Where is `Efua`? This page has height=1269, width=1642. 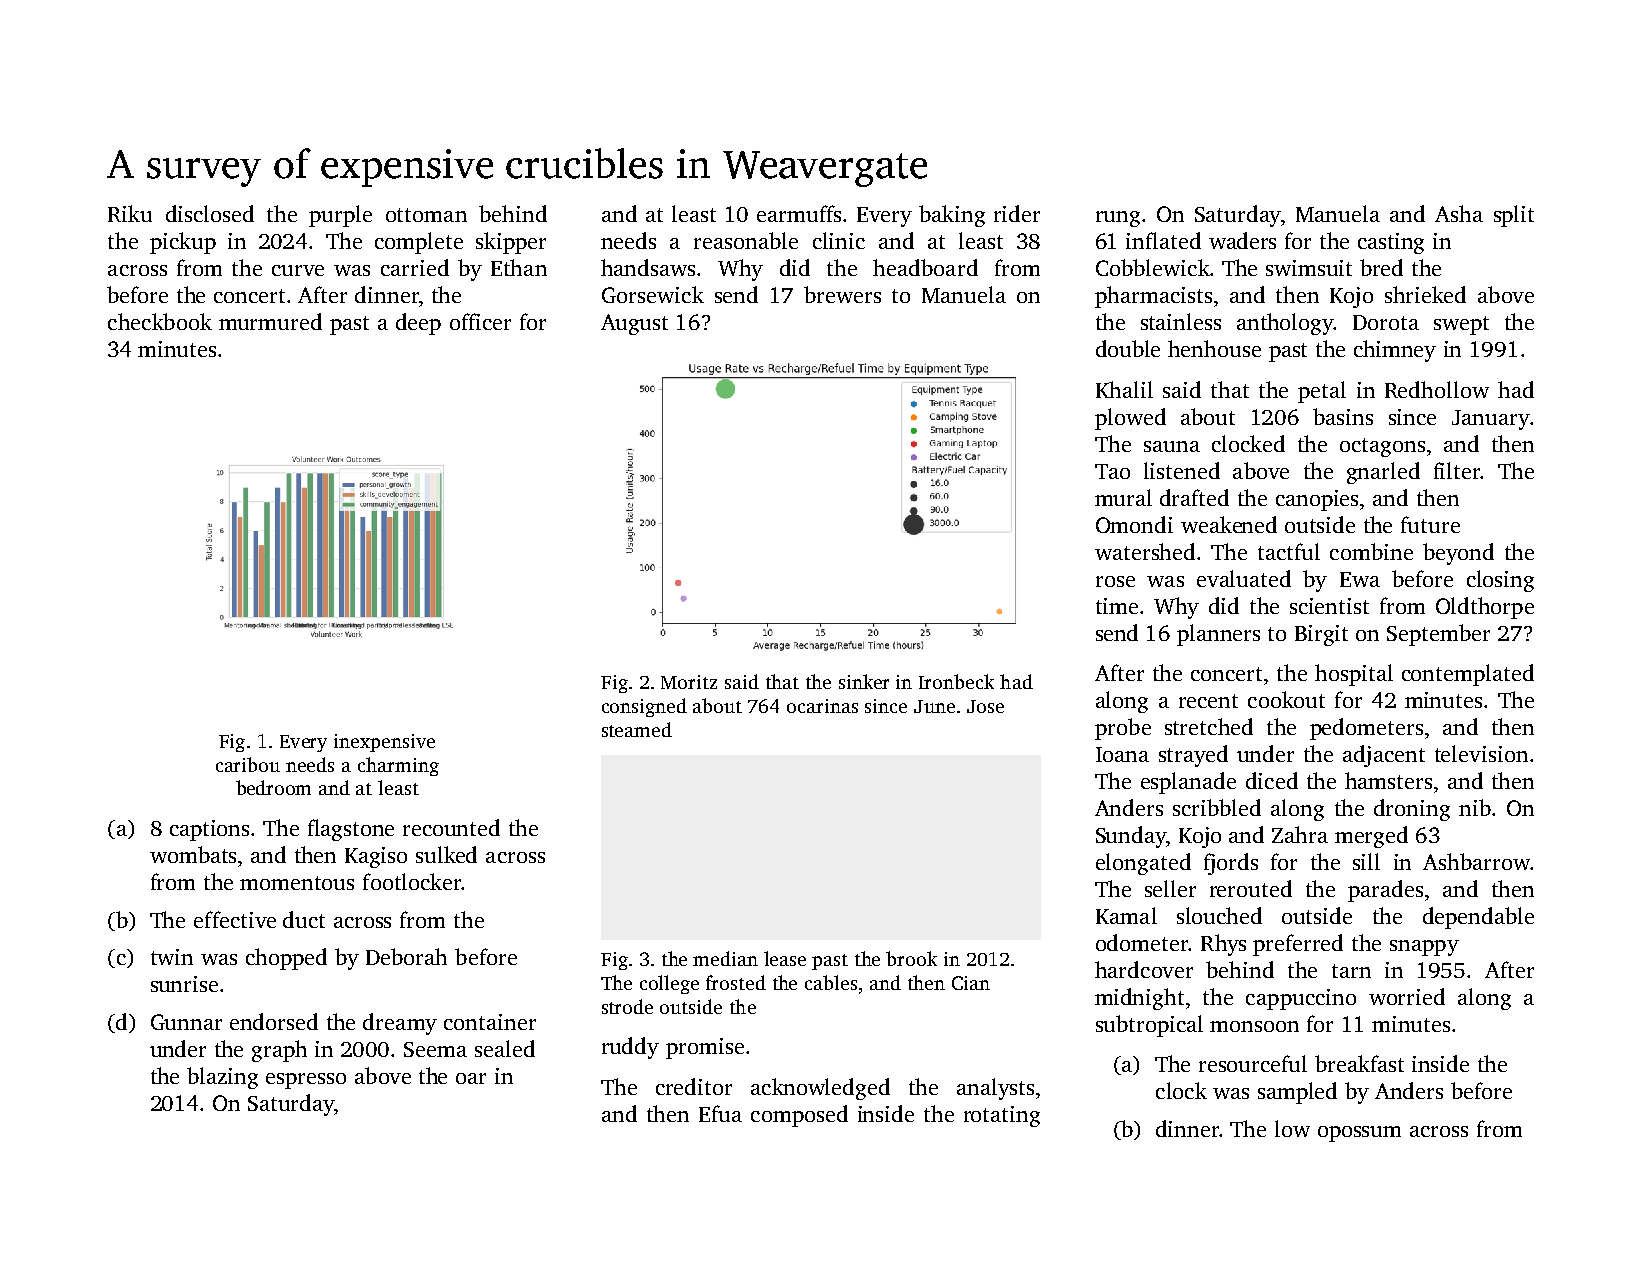 Efua is located at coordinates (720, 1113).
